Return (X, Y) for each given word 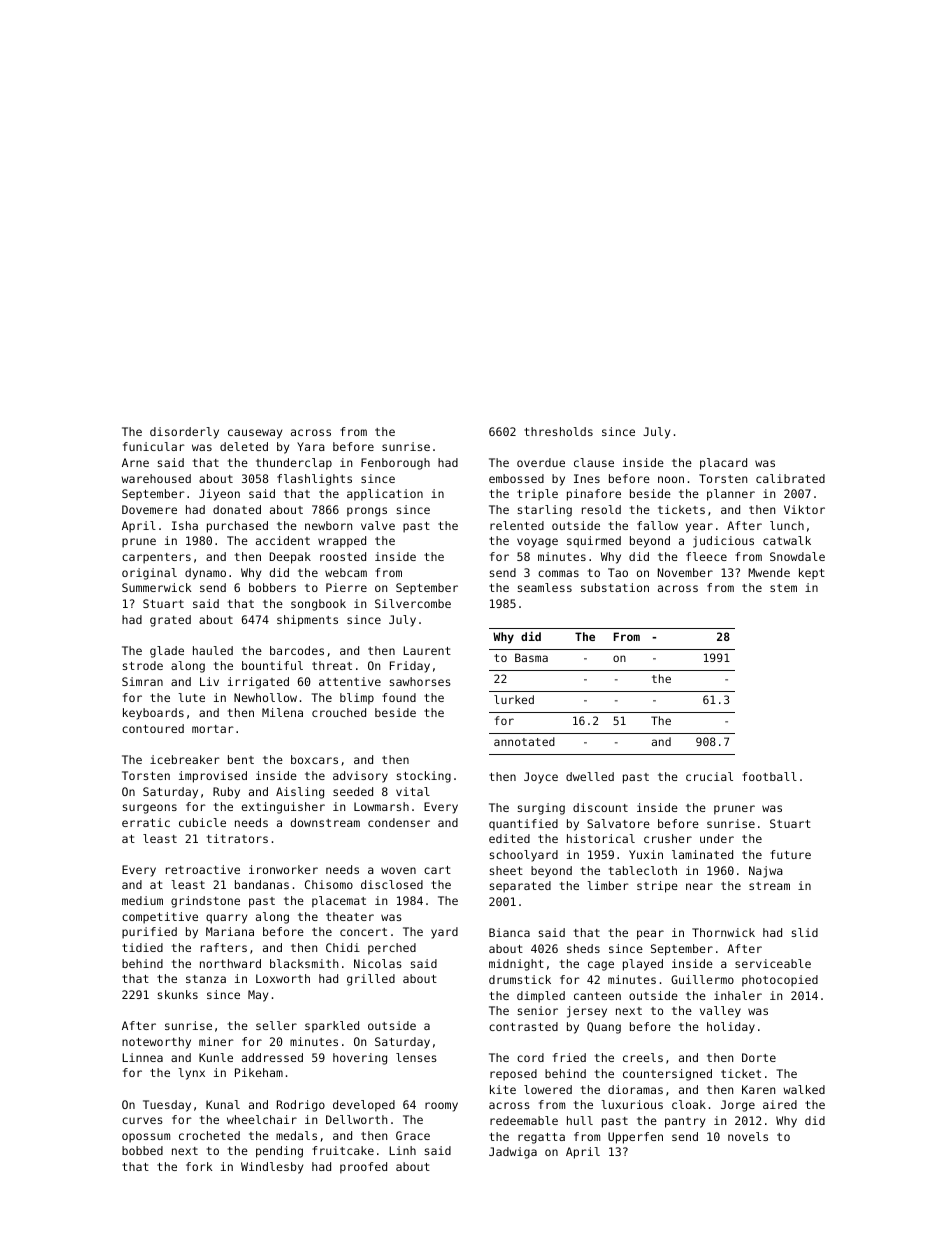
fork (199, 1166)
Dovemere (149, 509)
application (385, 495)
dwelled (590, 776)
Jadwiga (513, 1153)
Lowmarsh (381, 806)
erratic (146, 822)
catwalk (787, 540)
